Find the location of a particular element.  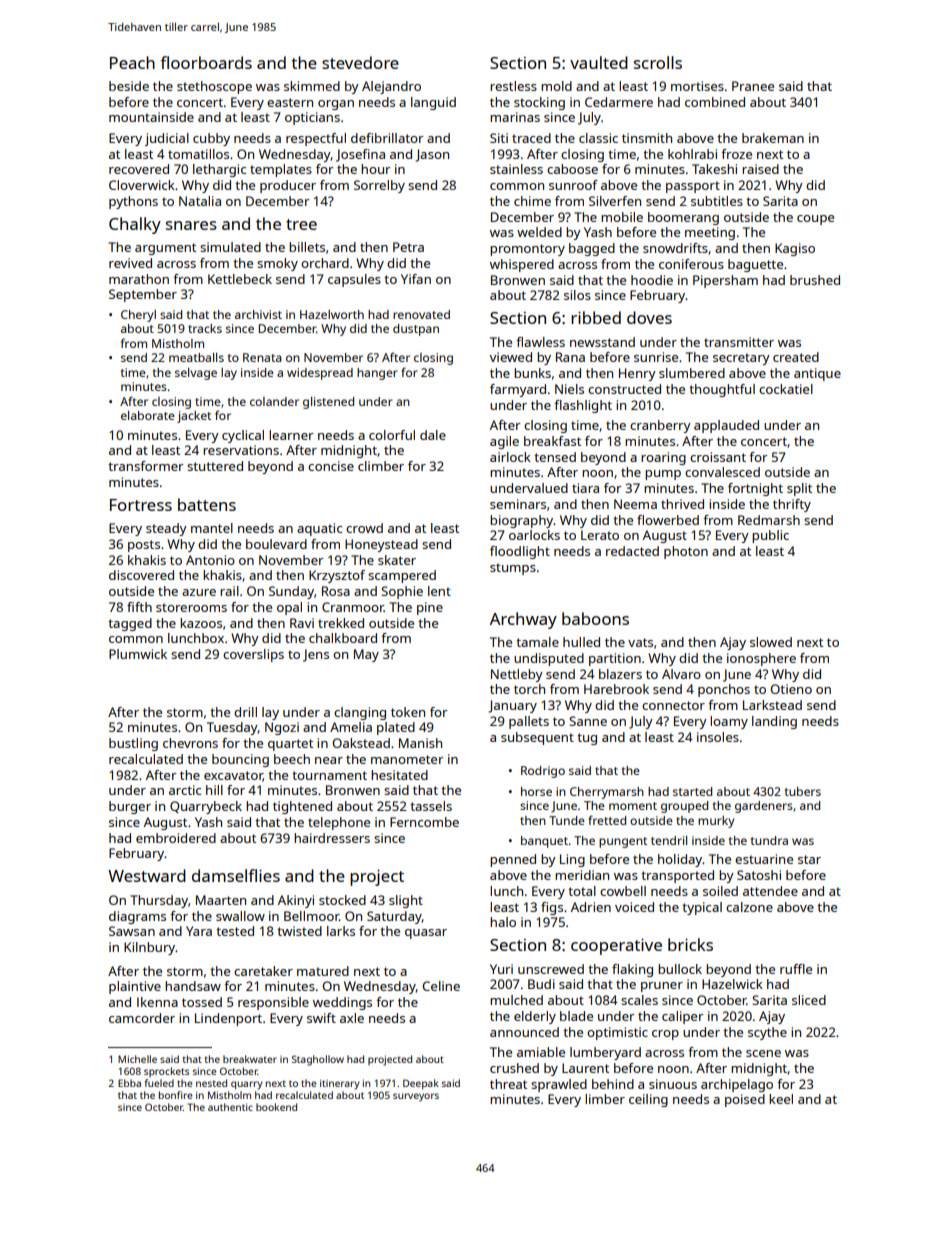

Ebba is located at coordinates (129, 1083).
